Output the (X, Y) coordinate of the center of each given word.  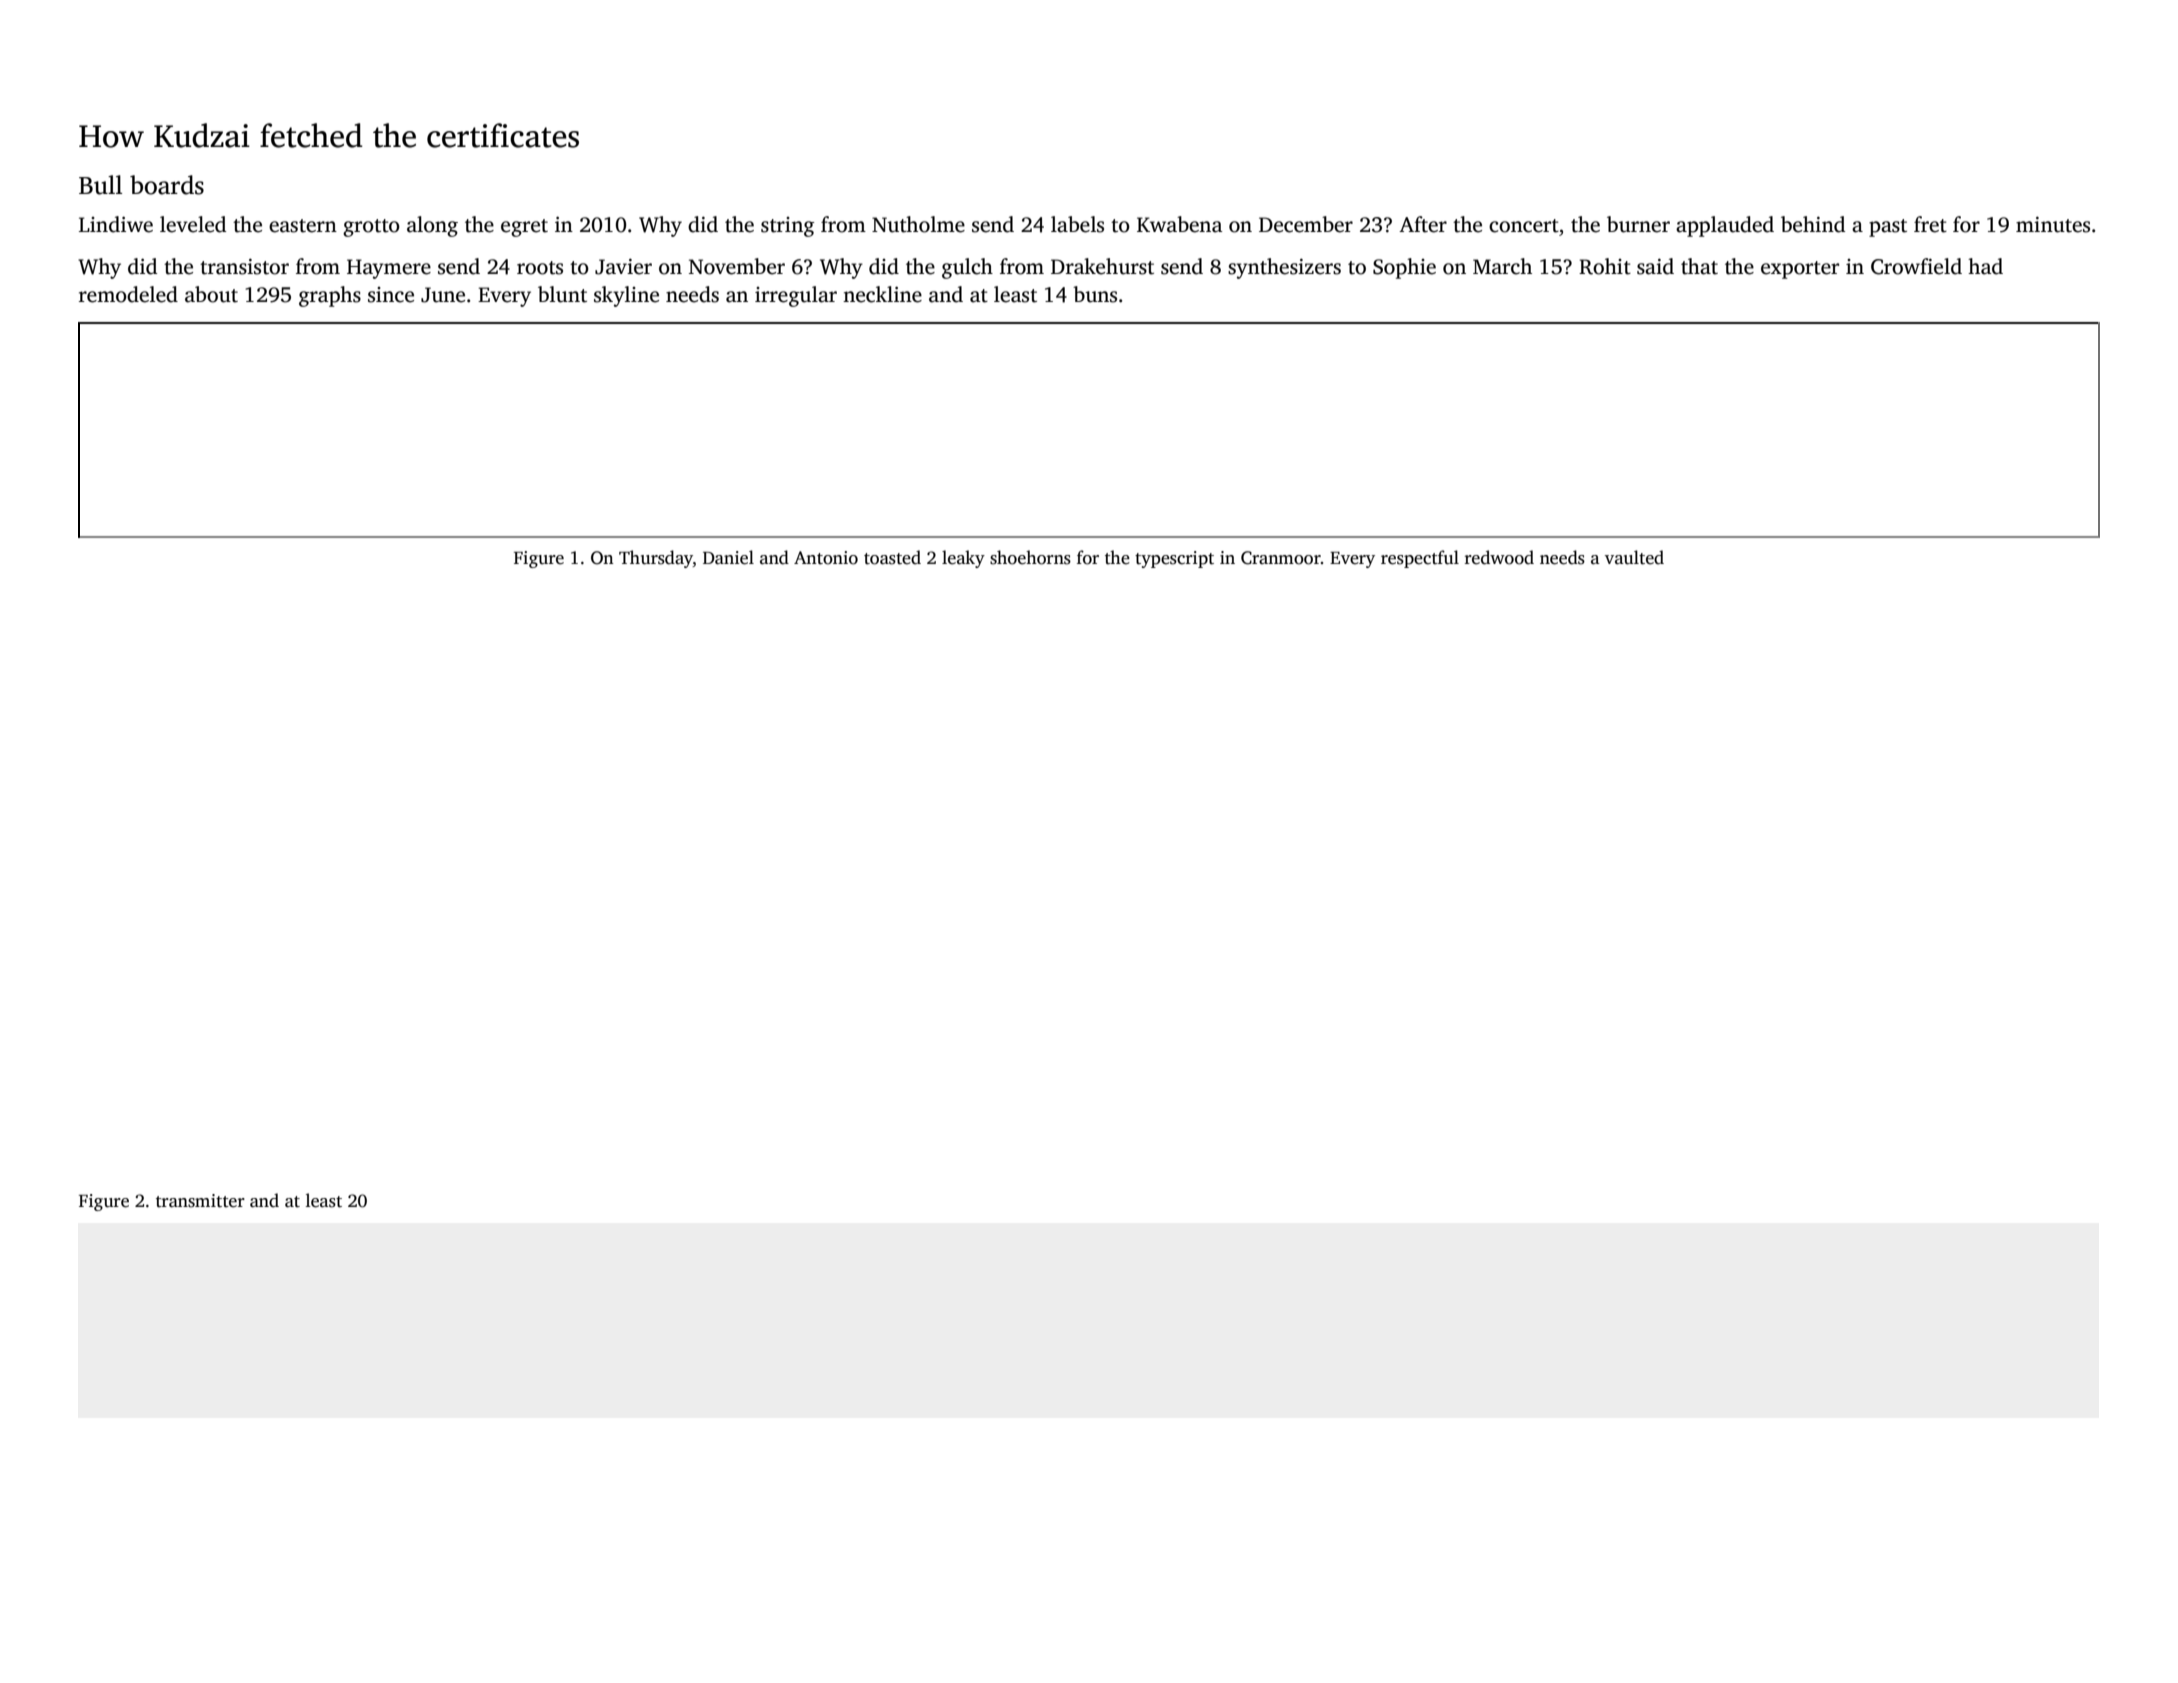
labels (1077, 224)
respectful (1420, 559)
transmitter (200, 1201)
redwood (1499, 557)
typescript (1174, 559)
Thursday (656, 559)
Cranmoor (1281, 558)
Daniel (728, 557)
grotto (371, 228)
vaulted (1634, 557)
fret (1930, 224)
